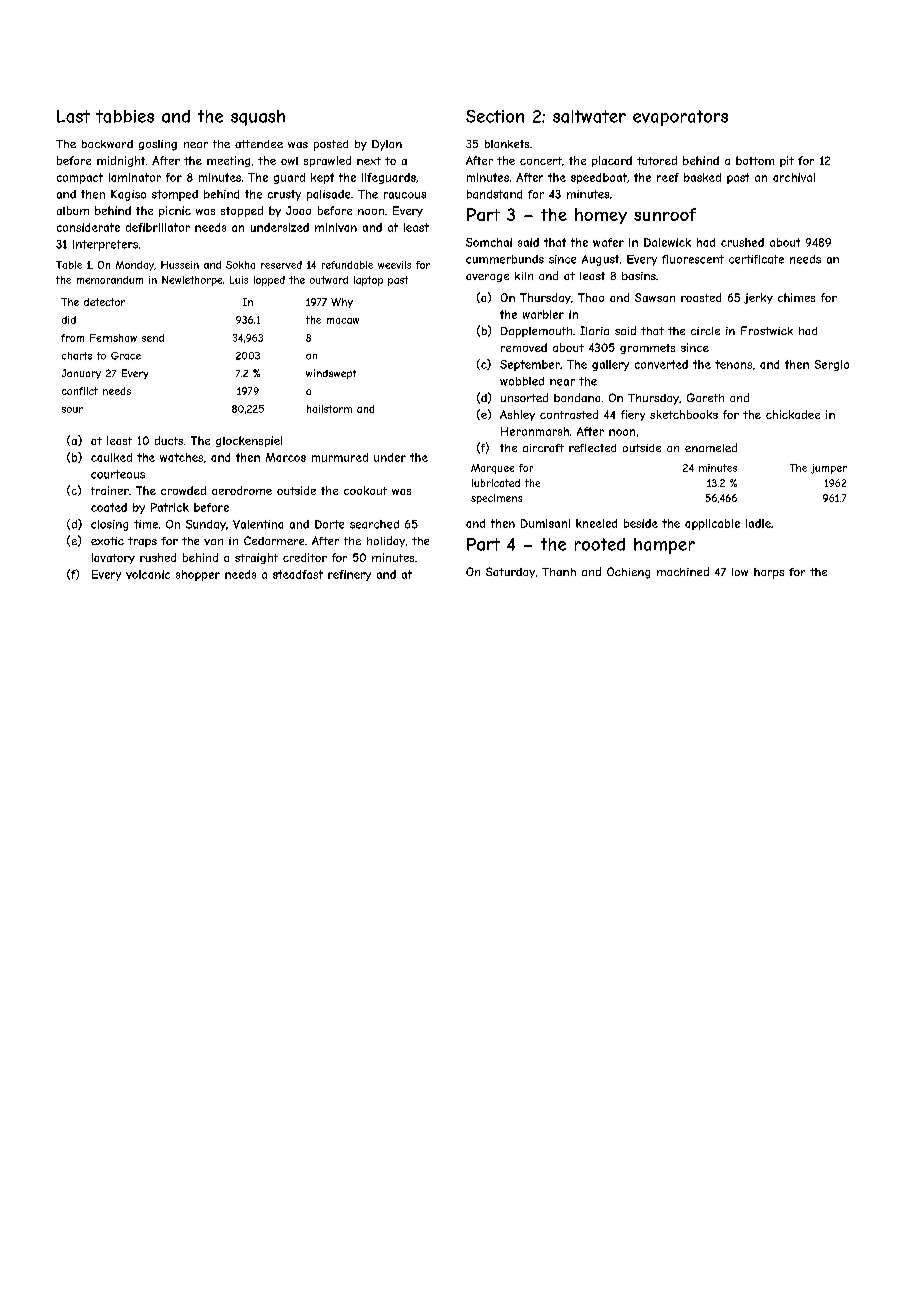 This page has height=1316, width=908. Describe the element at coordinates (829, 469) in the page. I see `jumper` at that location.
